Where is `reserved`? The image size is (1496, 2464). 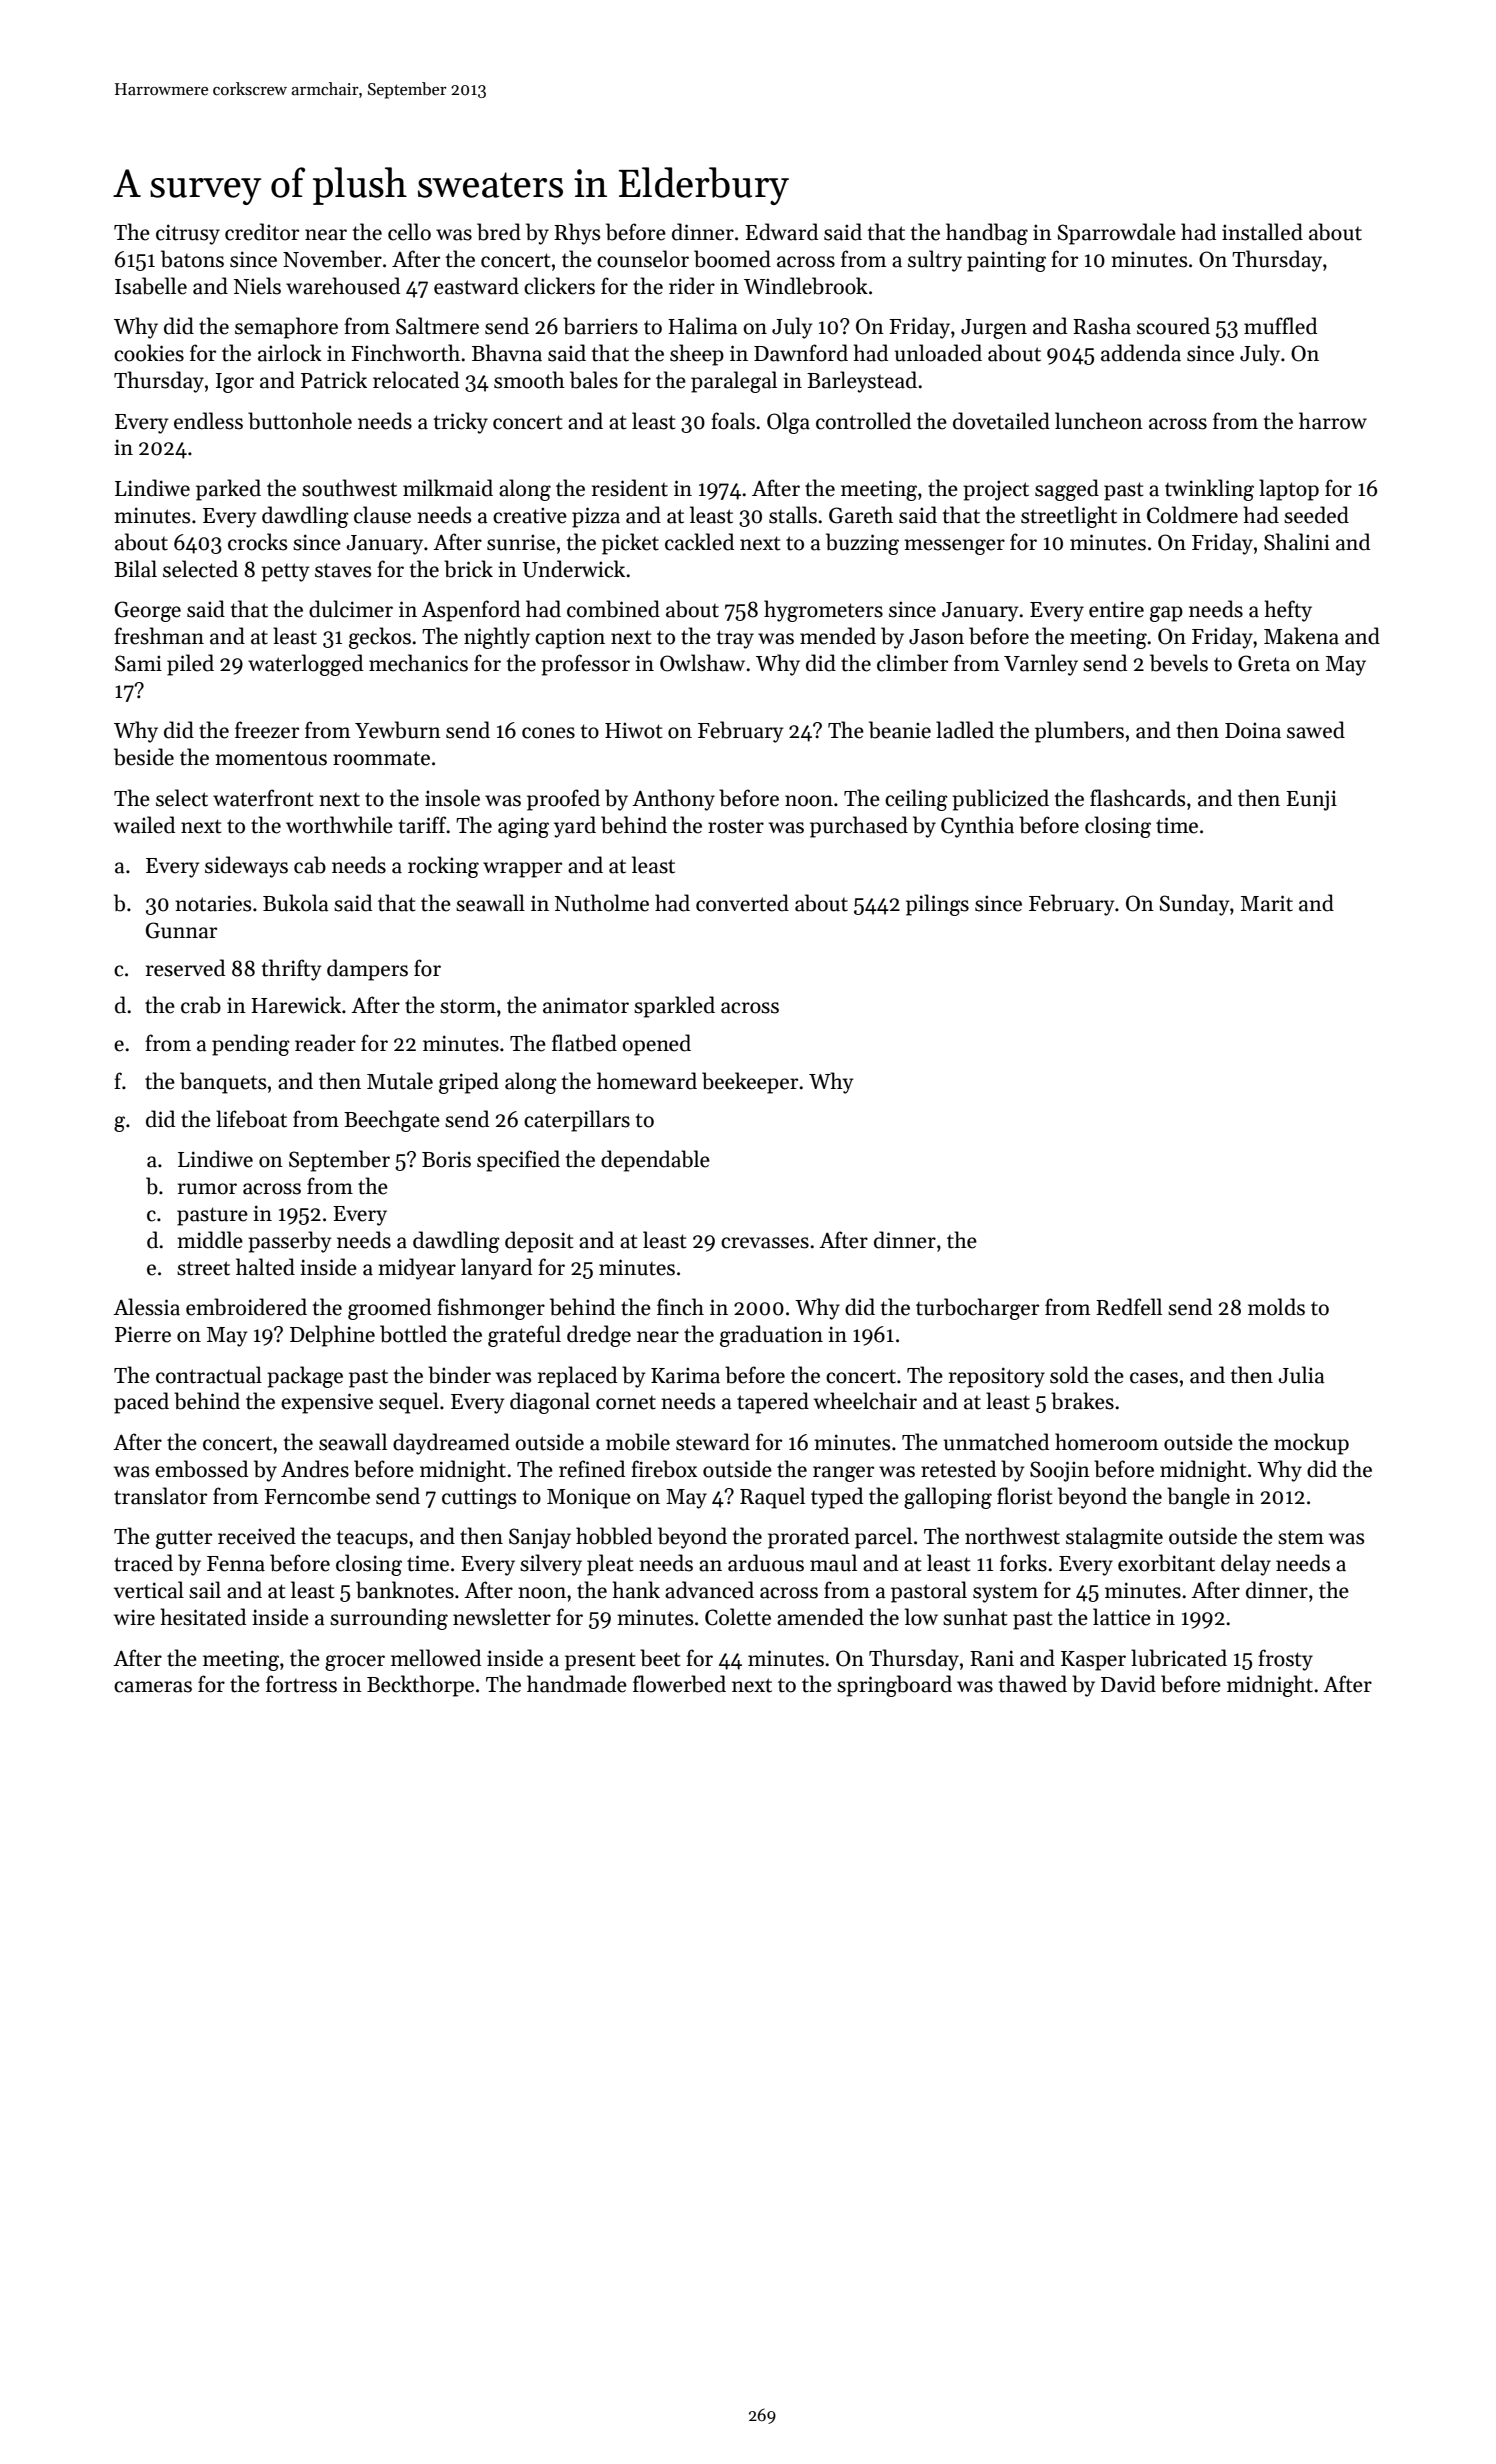
reserved is located at coordinates (185, 968).
